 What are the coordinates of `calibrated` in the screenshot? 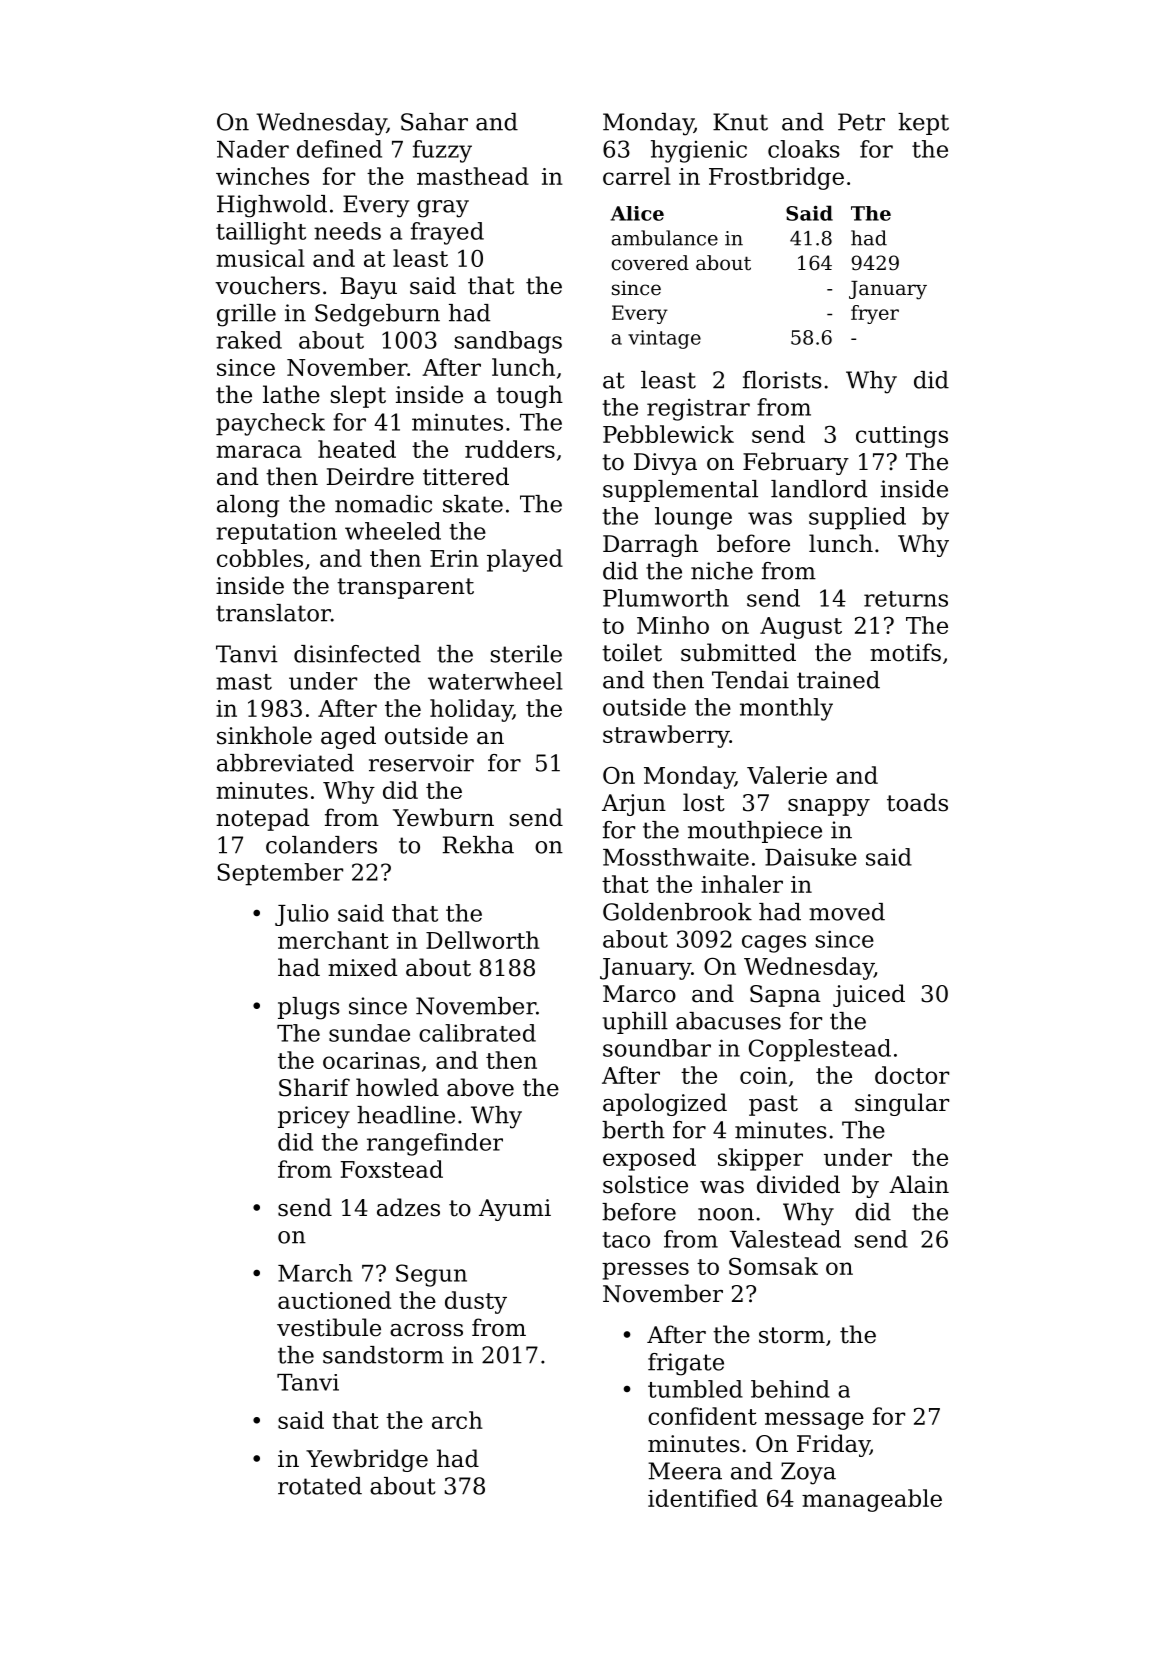 It's located at (477, 1033).
